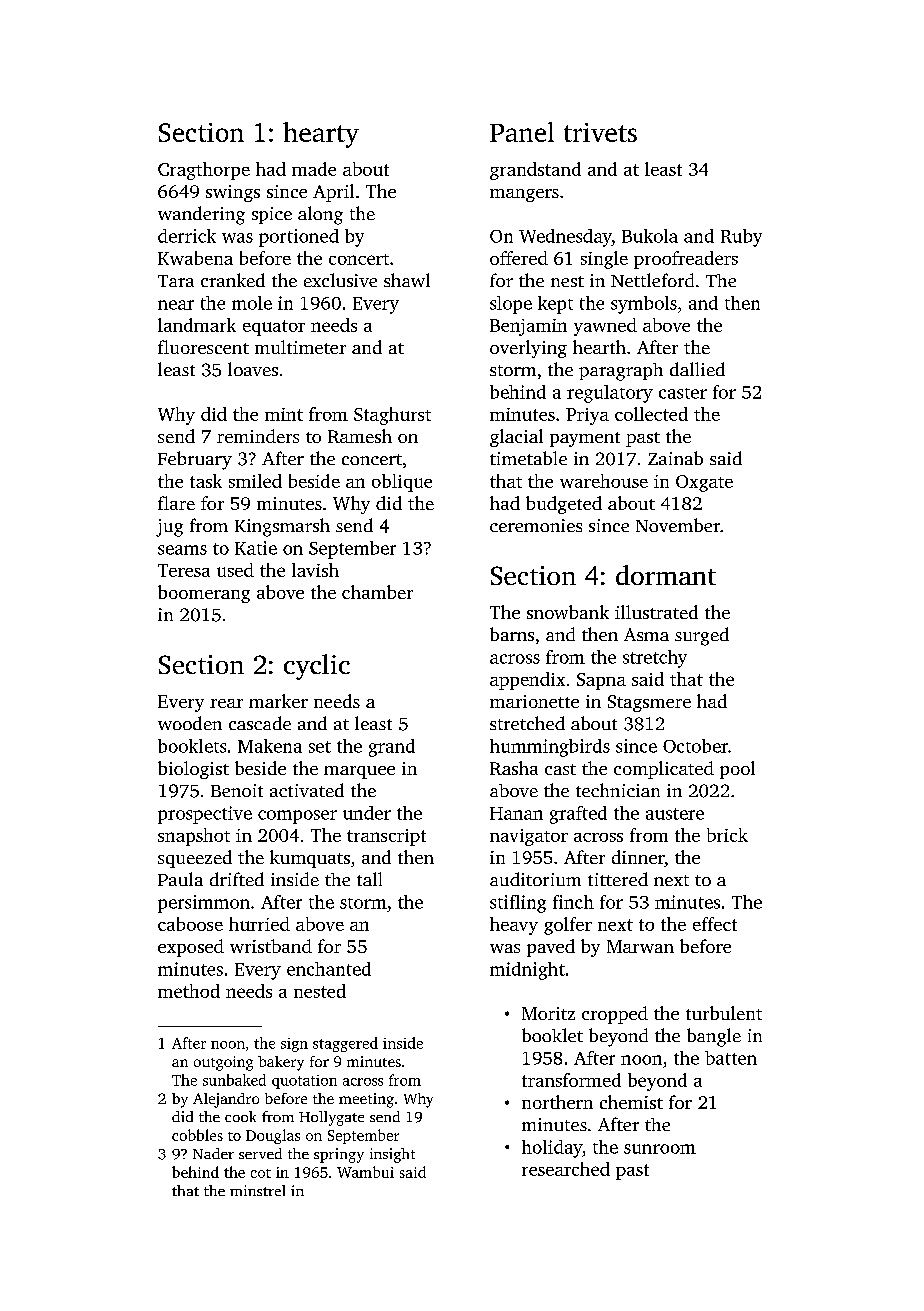 This screenshot has height=1311, width=924. What do you see at coordinates (204, 171) in the screenshot?
I see `Cragthorpe` at bounding box center [204, 171].
